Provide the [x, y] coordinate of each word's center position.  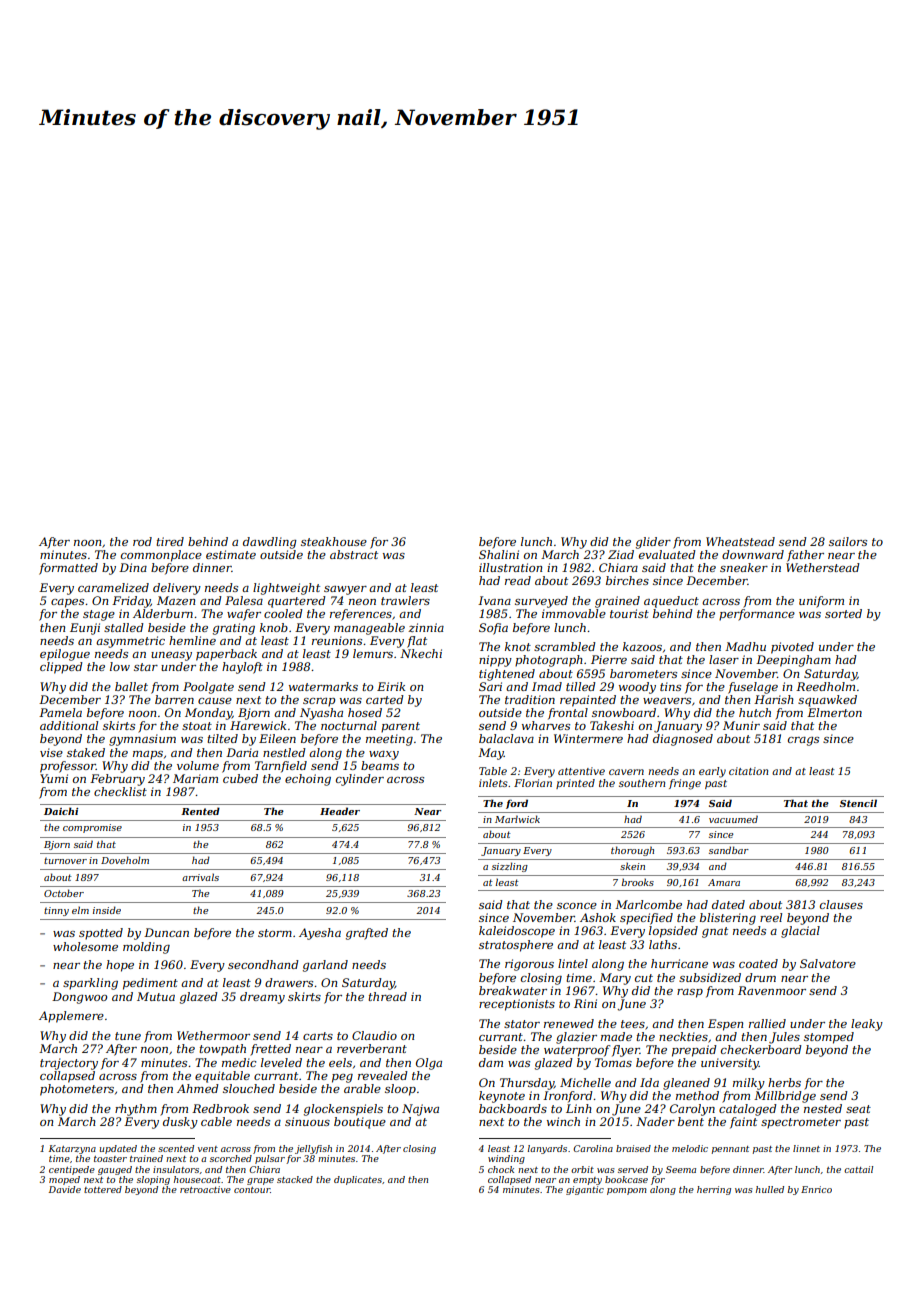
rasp [690, 993]
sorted [843, 613]
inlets [493, 783]
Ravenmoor [772, 990]
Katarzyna [72, 1149]
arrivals [200, 877]
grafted [367, 934]
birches [627, 580]
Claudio [374, 1035]
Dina [133, 567]
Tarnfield [281, 767]
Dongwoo [79, 998]
